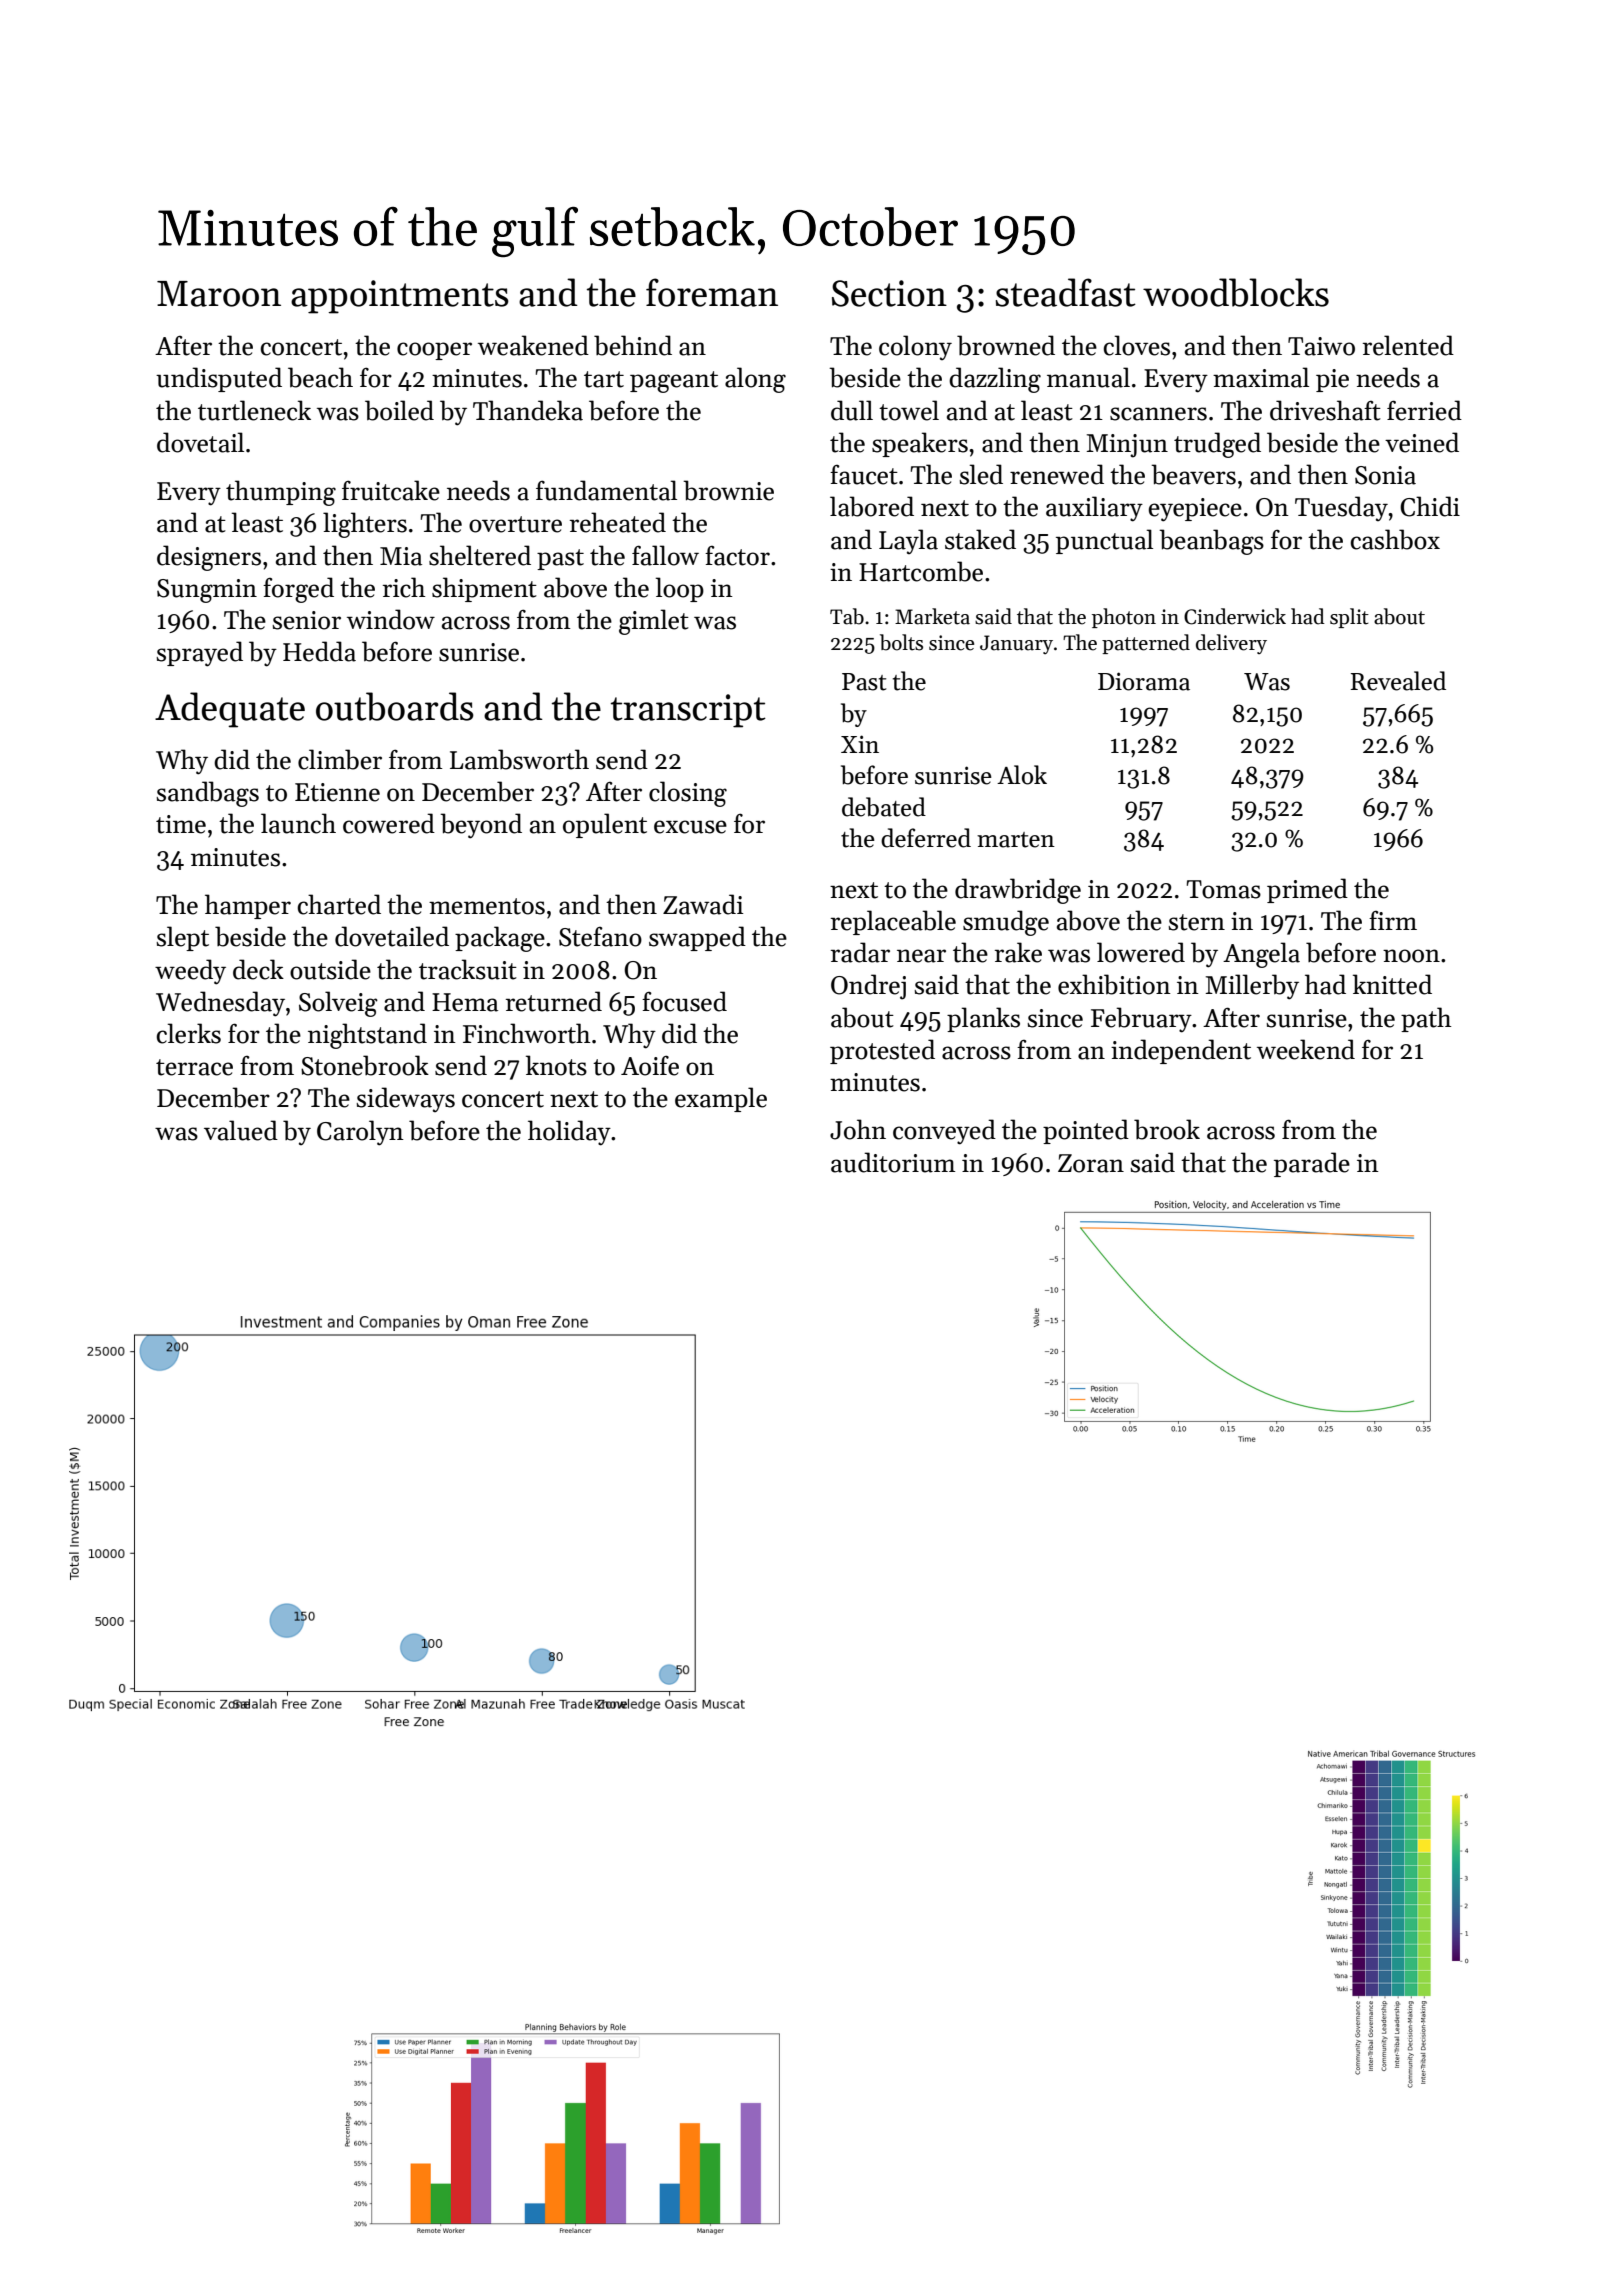 This image has width=1620, height=2292. Describe the element at coordinates (944, 1132) in the image. I see `conveyed` at that location.
